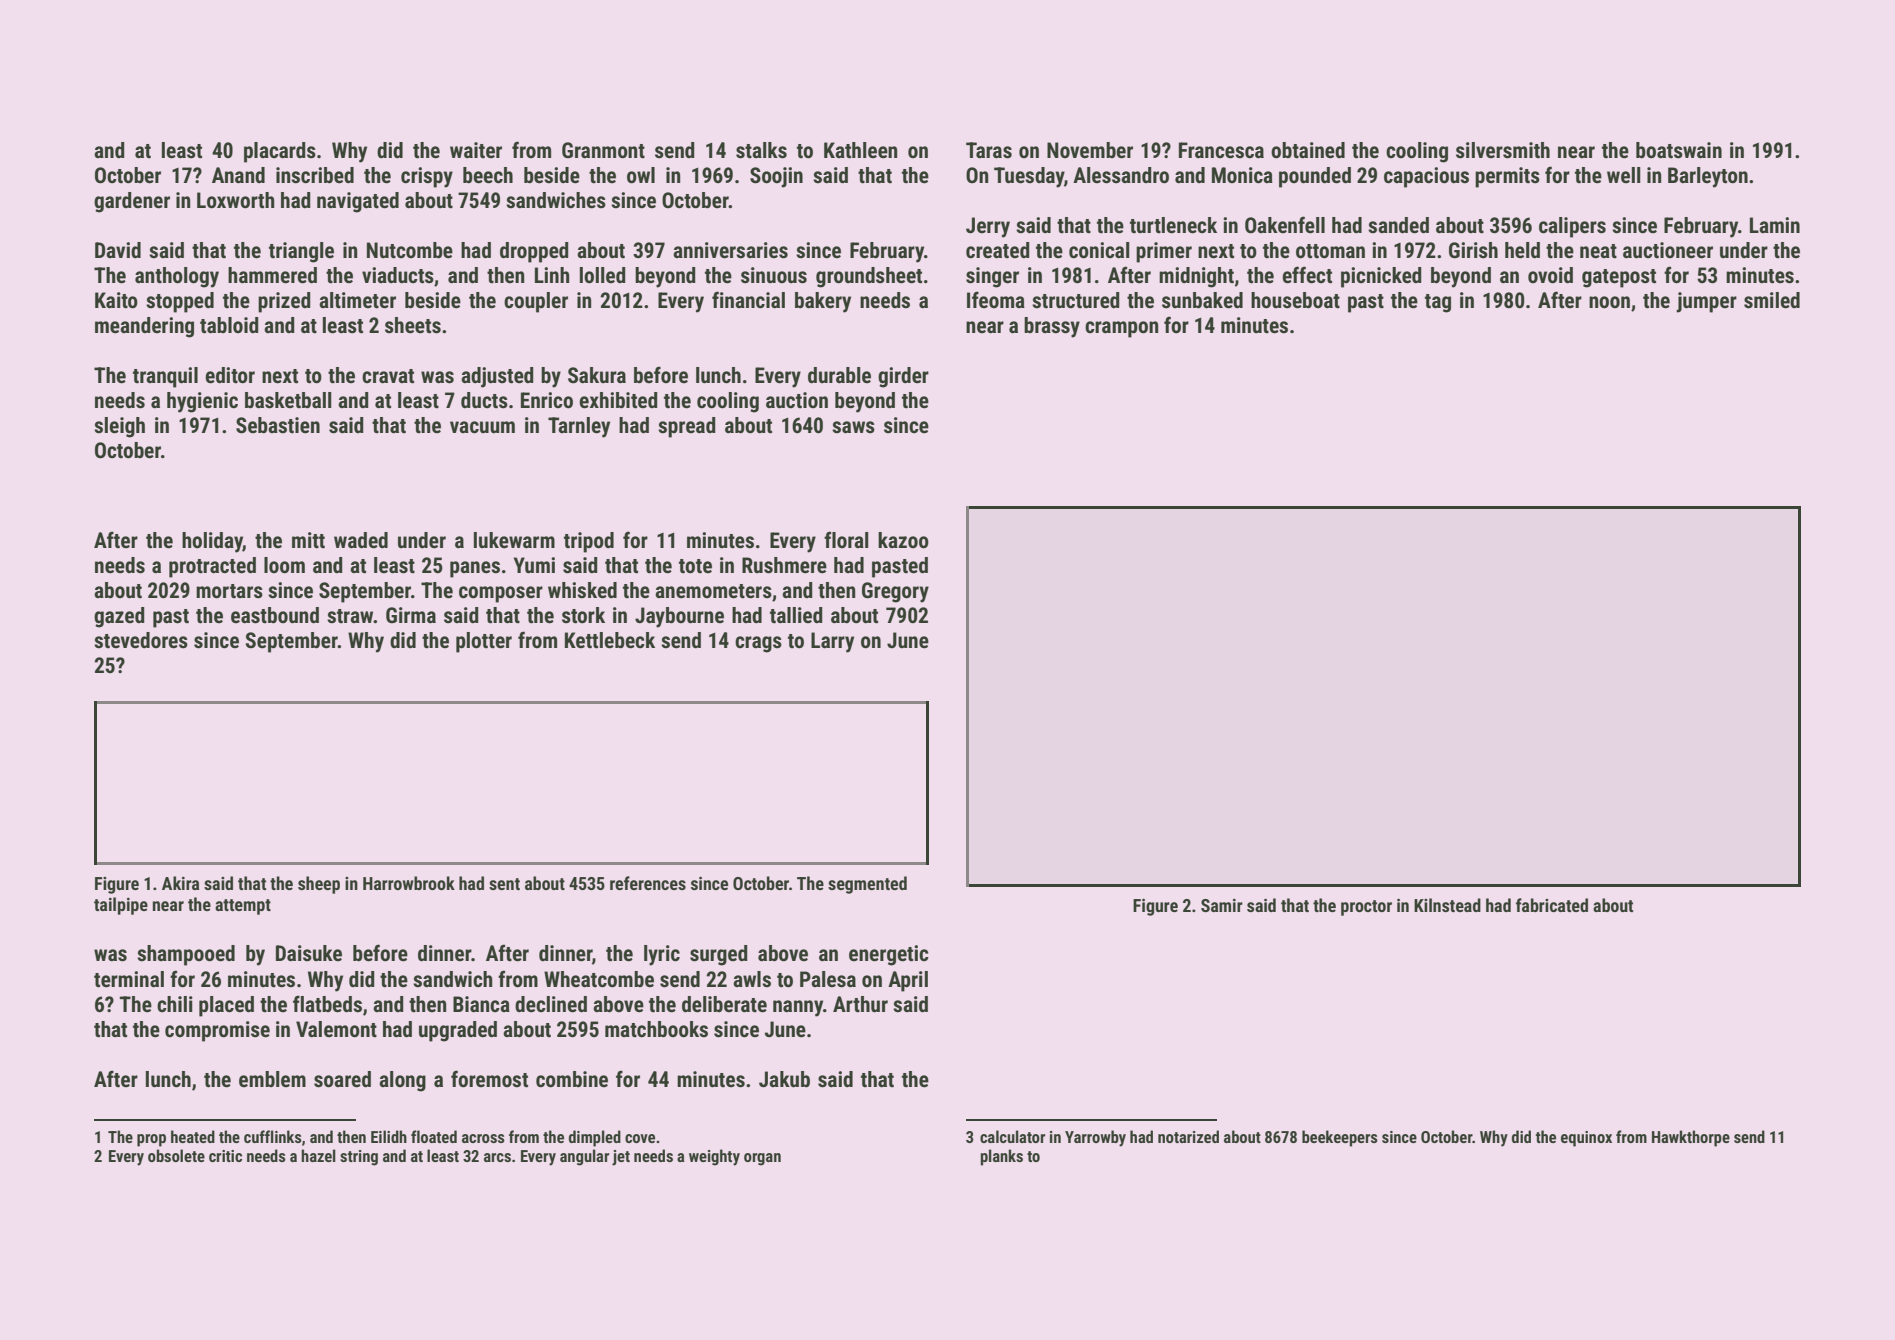 The image size is (1895, 1340). Describe the element at coordinates (497, 1157) in the document. I see `arcs` at that location.
